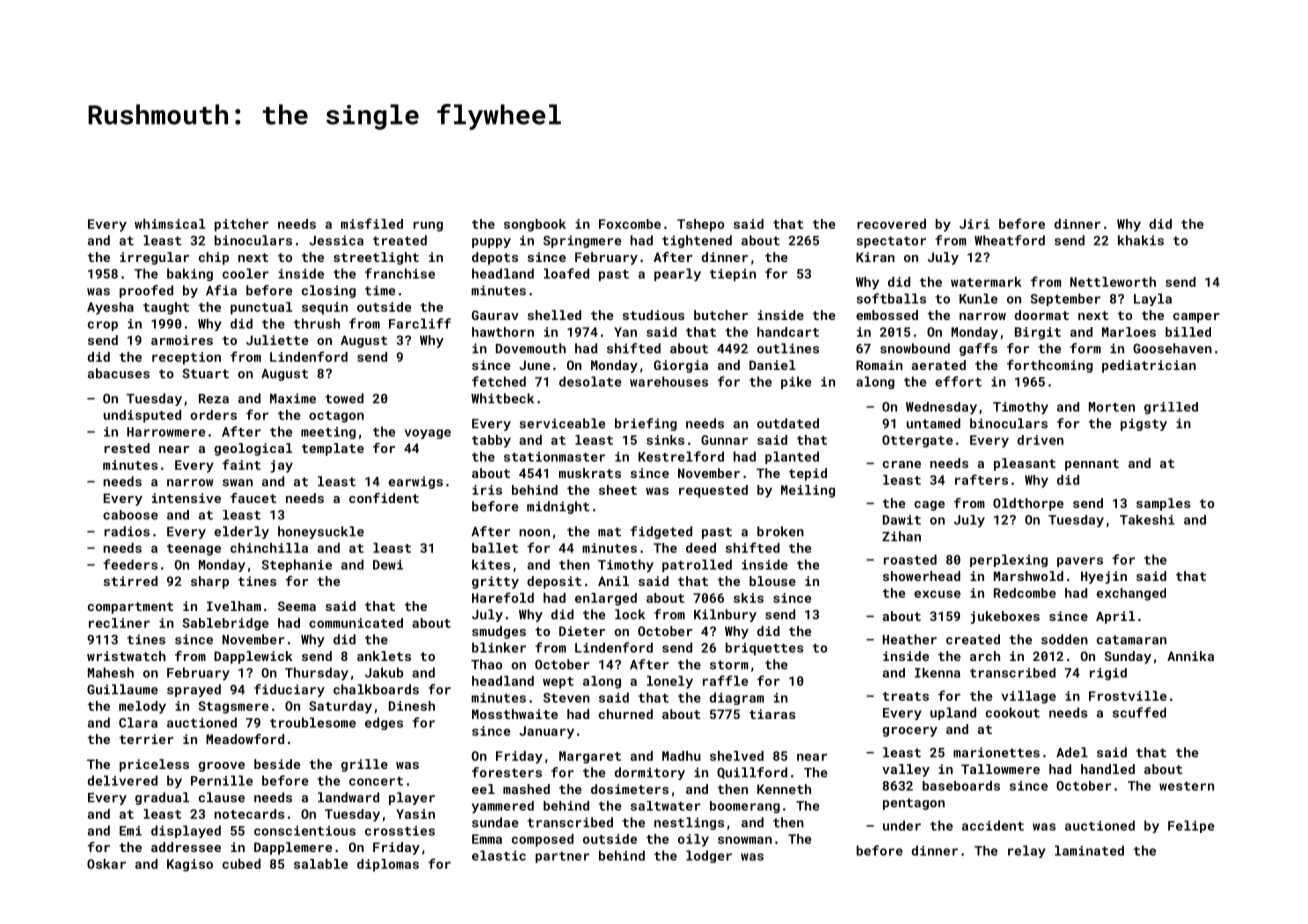 The image size is (1308, 924). Describe the element at coordinates (665, 806) in the image. I see `saltwater` at that location.
